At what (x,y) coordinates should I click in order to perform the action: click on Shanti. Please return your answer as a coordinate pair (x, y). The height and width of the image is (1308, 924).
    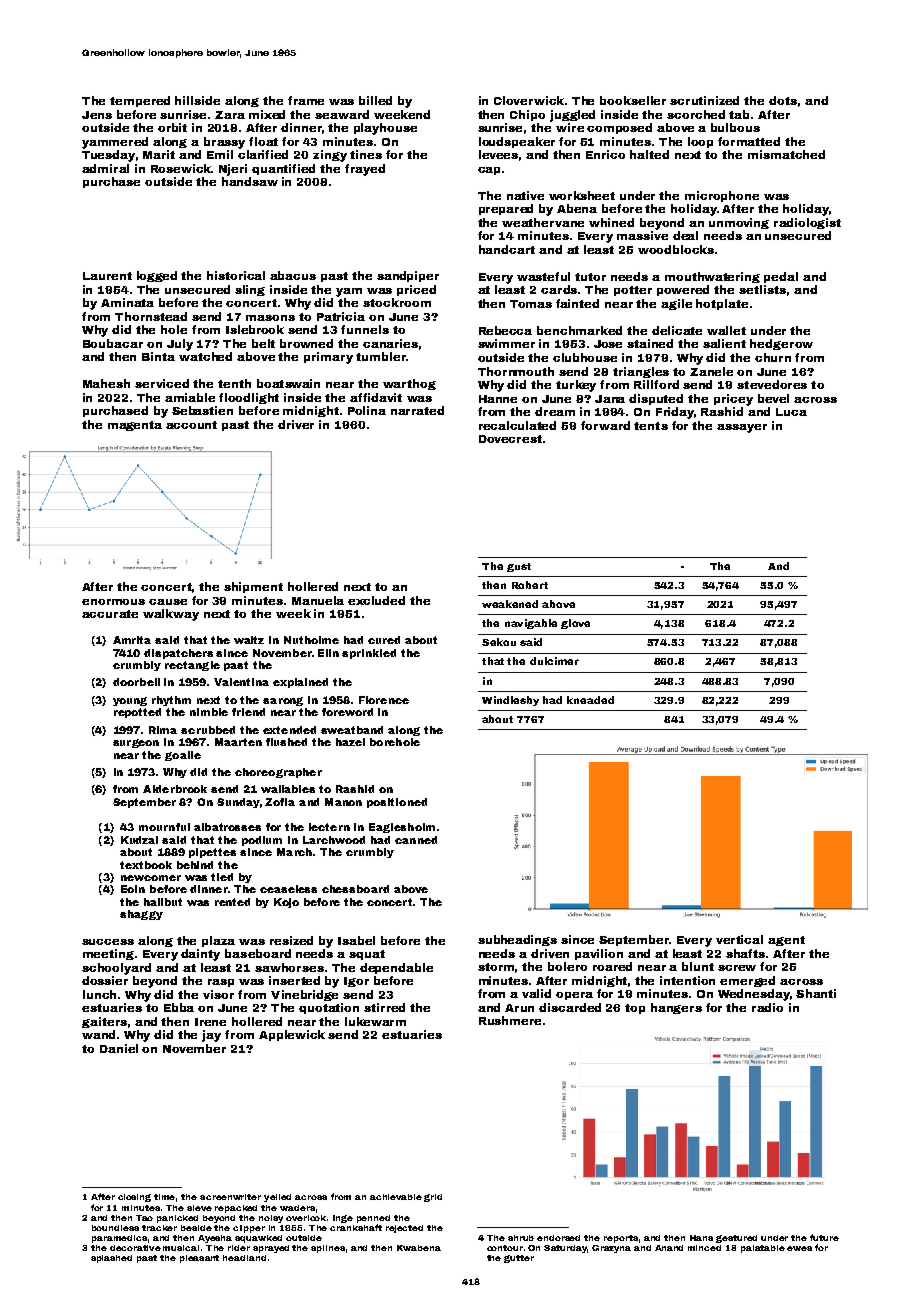
    Looking at the image, I should click on (816, 993).
